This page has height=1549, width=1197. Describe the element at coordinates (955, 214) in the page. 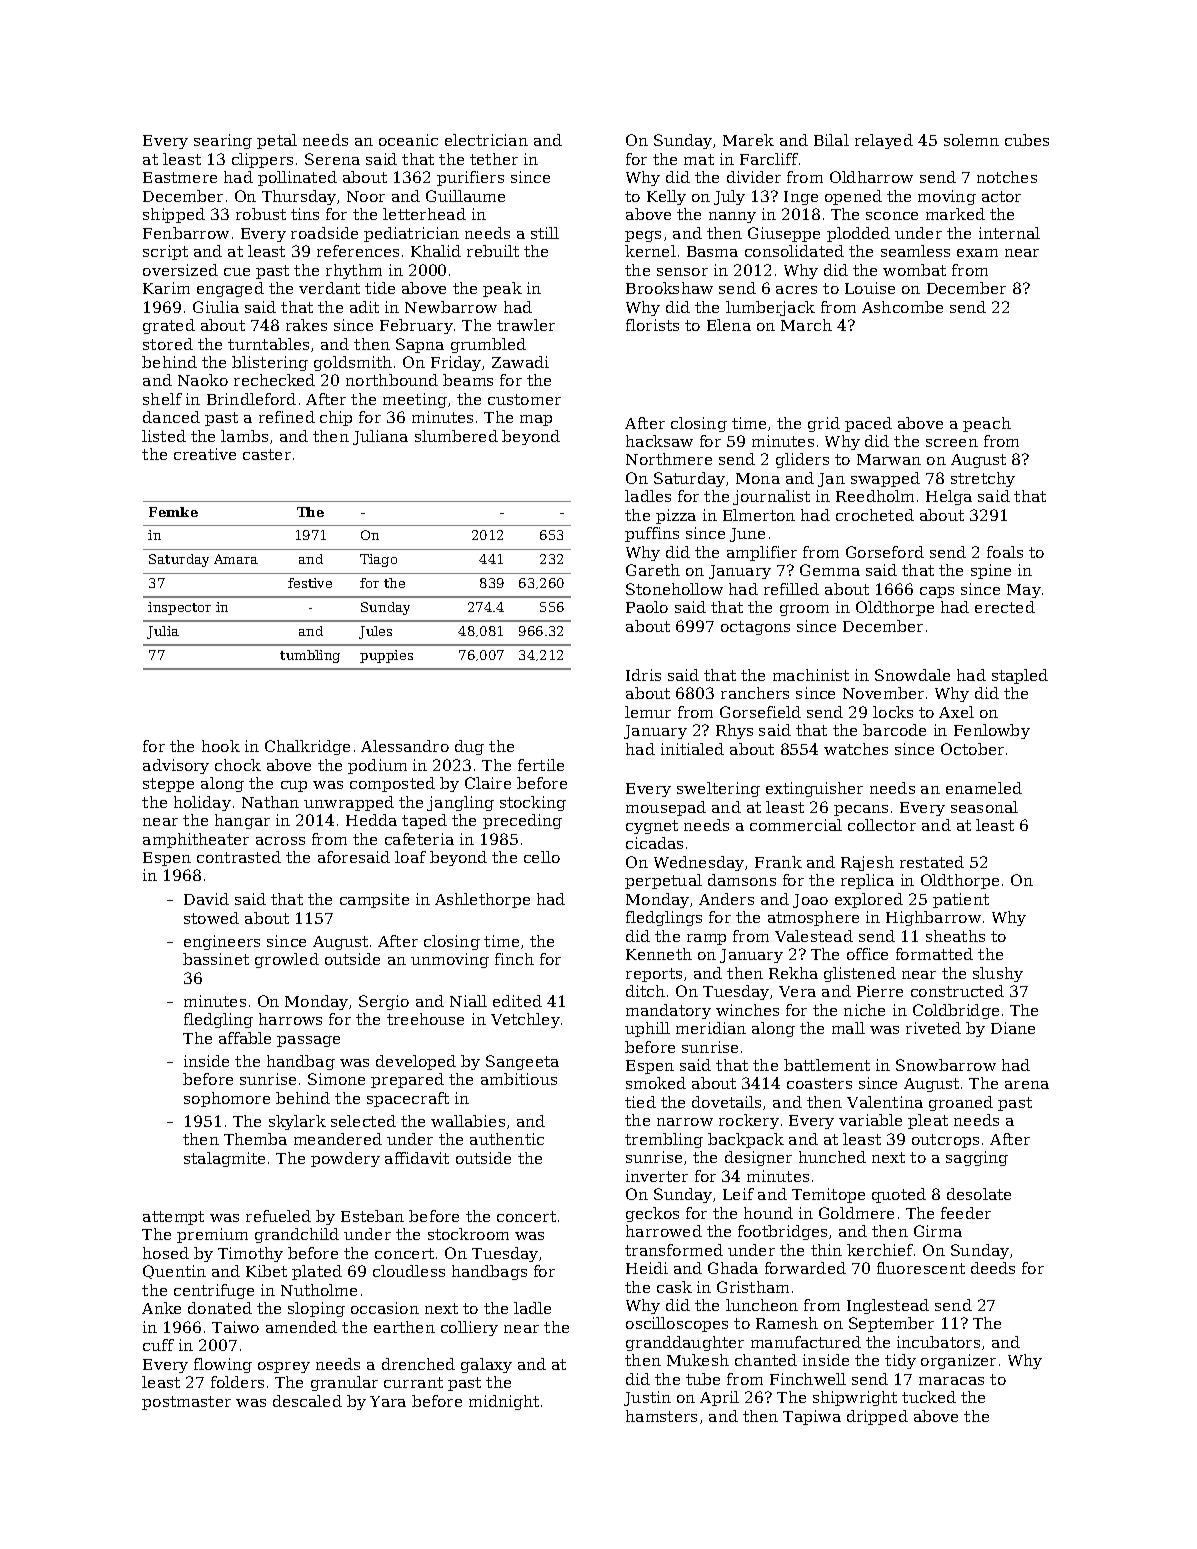

I see `marked` at that location.
